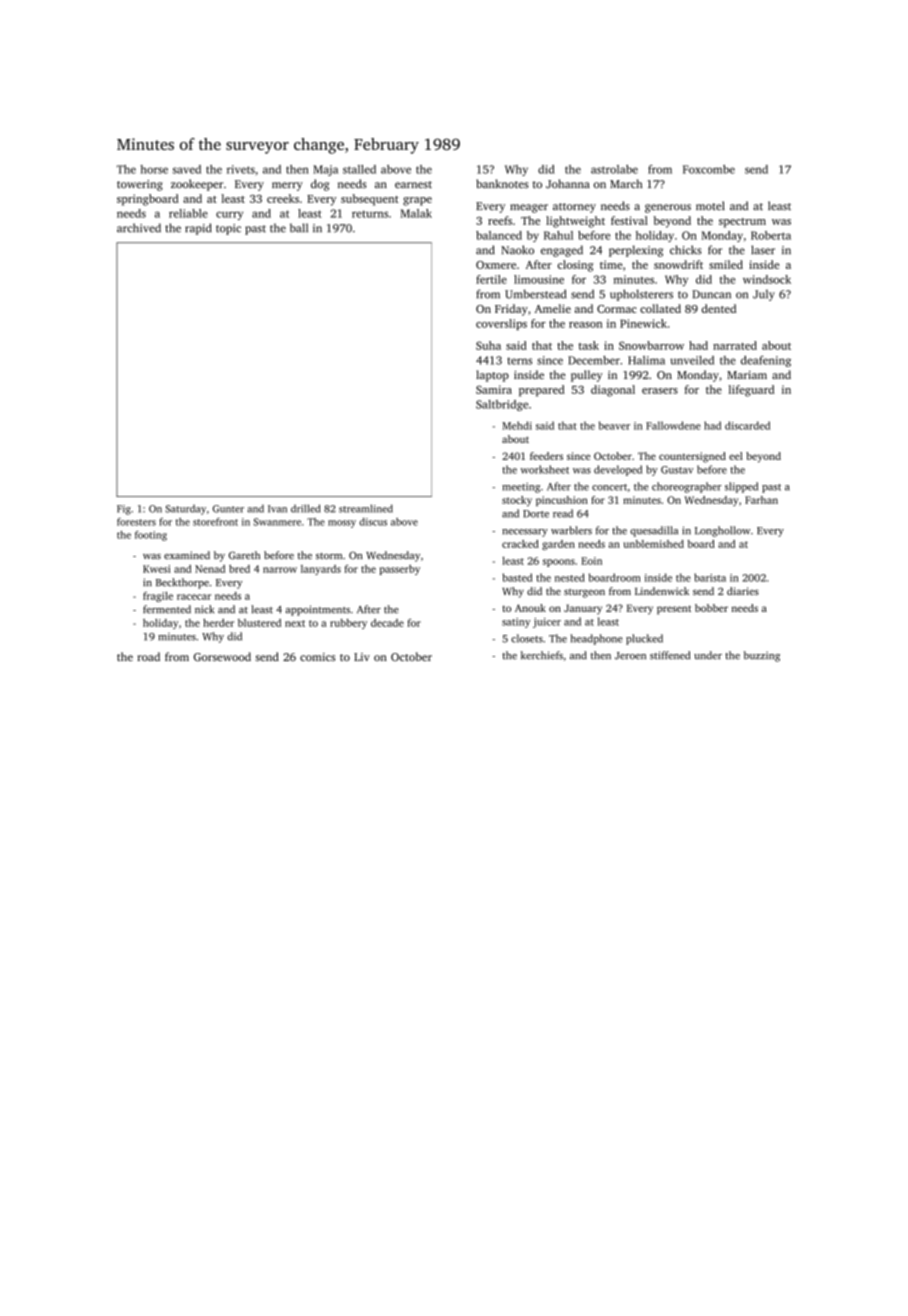 The image size is (908, 1316). Describe the element at coordinates (630, 656) in the screenshot. I see `Jeroen` at that location.
